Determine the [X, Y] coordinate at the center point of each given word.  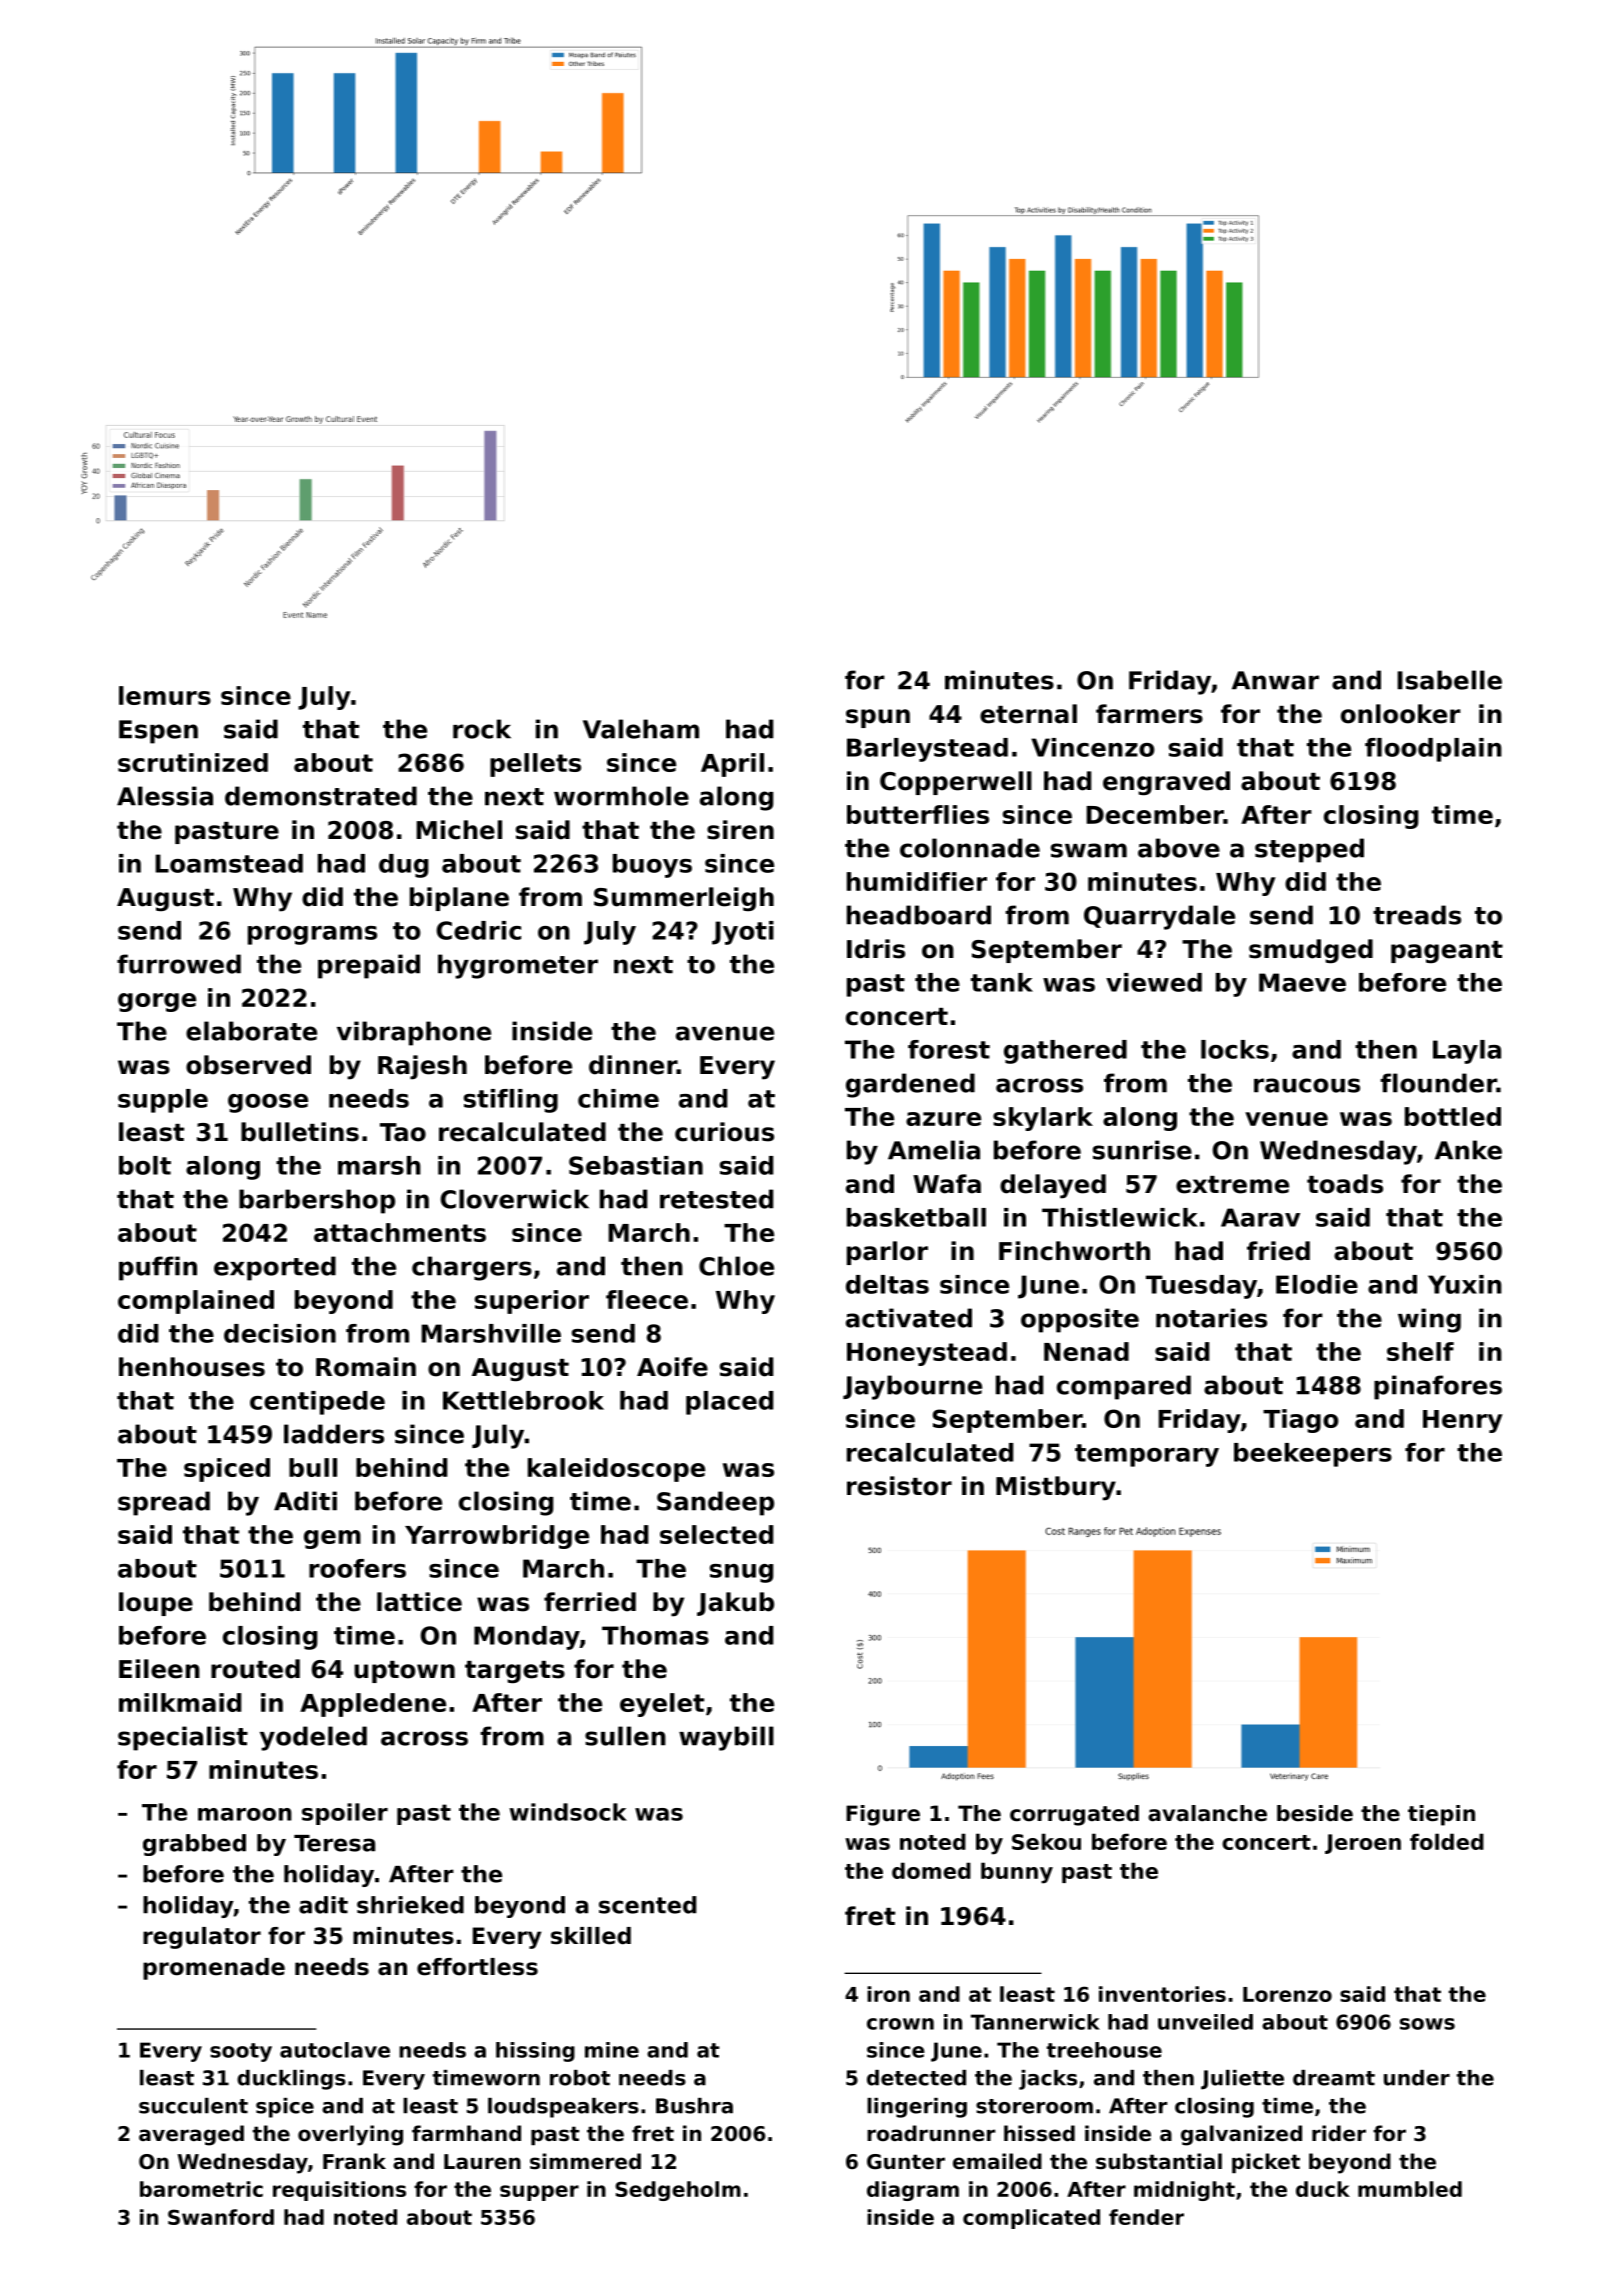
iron [888, 1994]
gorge [157, 1002]
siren [740, 830]
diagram [913, 2191]
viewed [1154, 982]
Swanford [221, 2217]
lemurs [165, 695]
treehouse [1104, 2050]
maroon [245, 1814]
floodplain [1433, 750]
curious [724, 1132]
